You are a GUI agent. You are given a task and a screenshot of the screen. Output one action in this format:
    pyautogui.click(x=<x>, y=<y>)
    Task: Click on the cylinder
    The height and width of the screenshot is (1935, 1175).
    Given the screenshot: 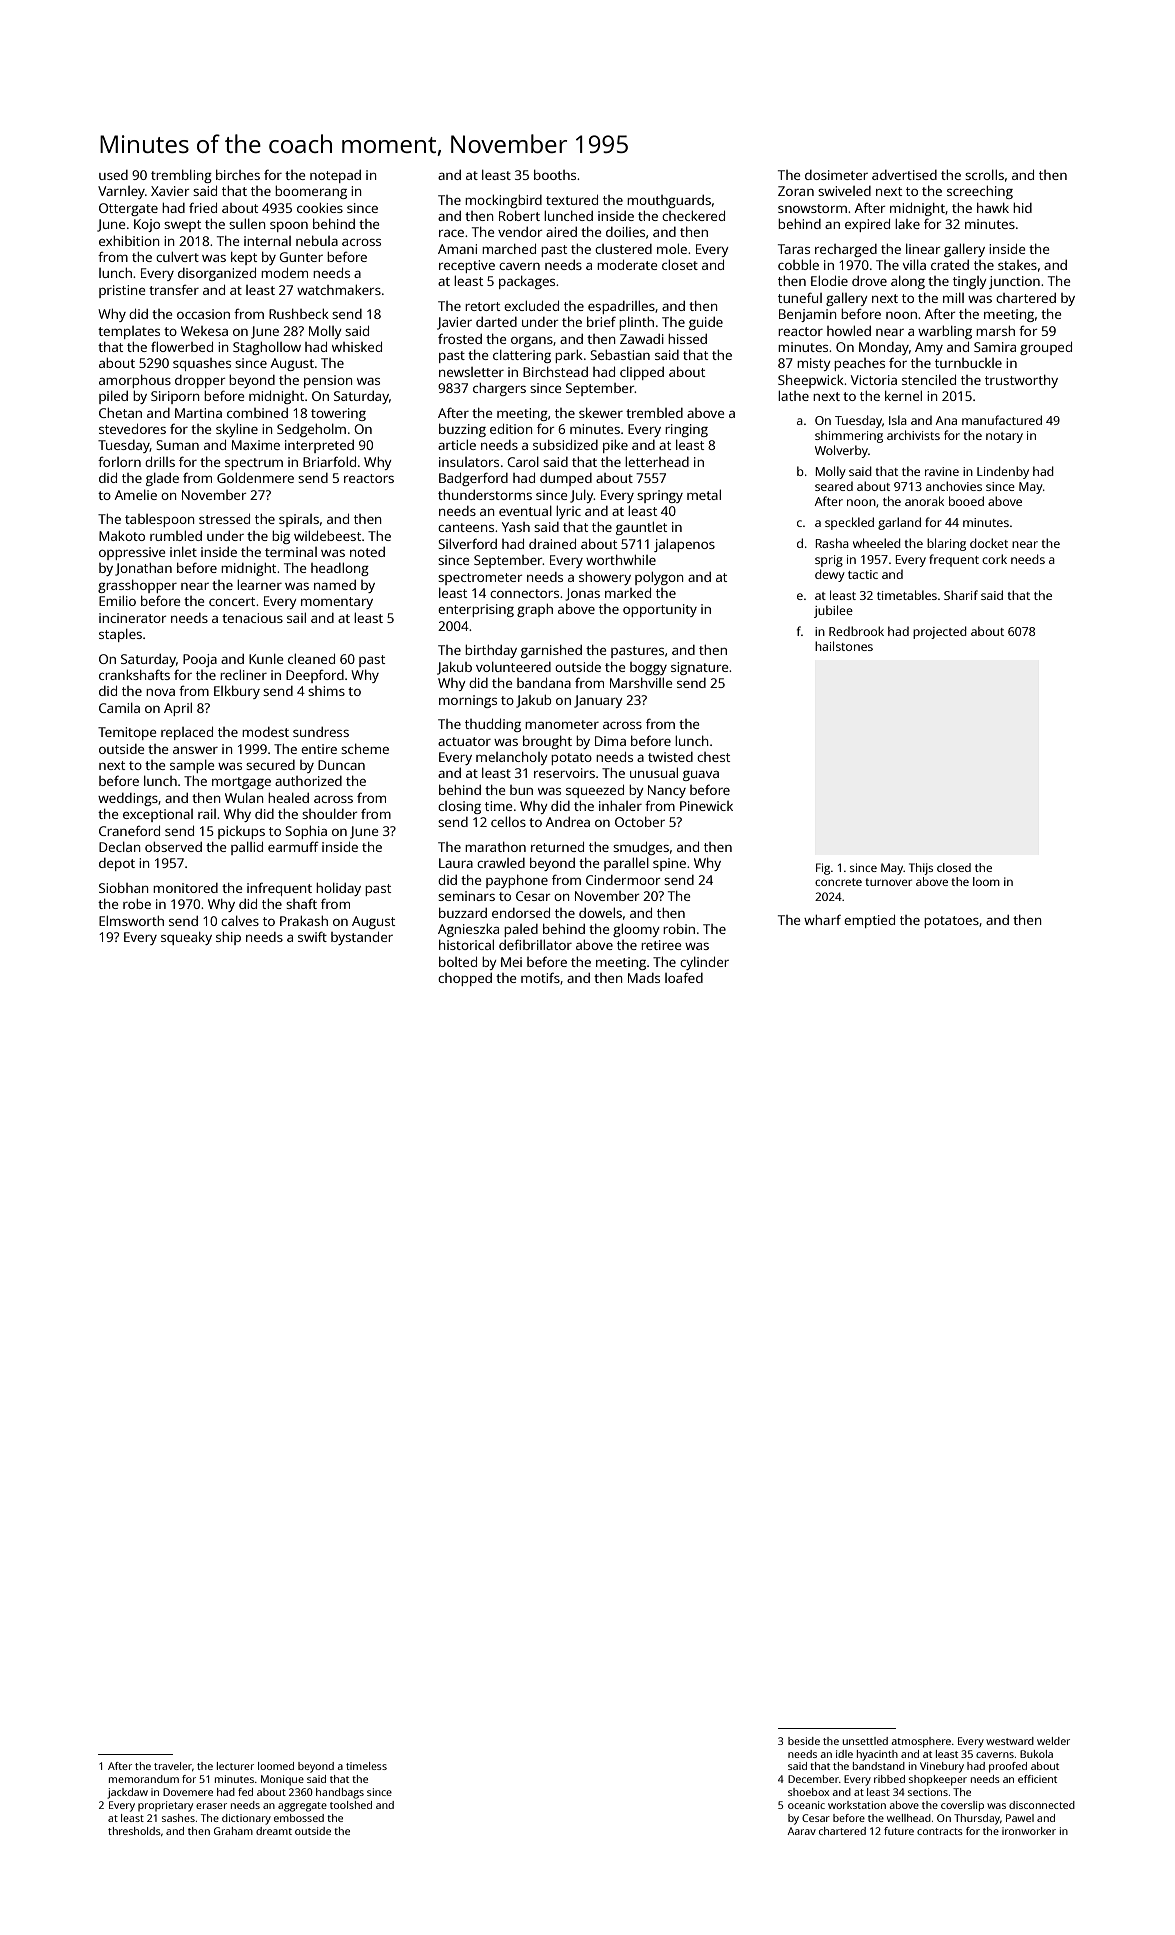 What is the action you would take?
    pyautogui.click(x=704, y=963)
